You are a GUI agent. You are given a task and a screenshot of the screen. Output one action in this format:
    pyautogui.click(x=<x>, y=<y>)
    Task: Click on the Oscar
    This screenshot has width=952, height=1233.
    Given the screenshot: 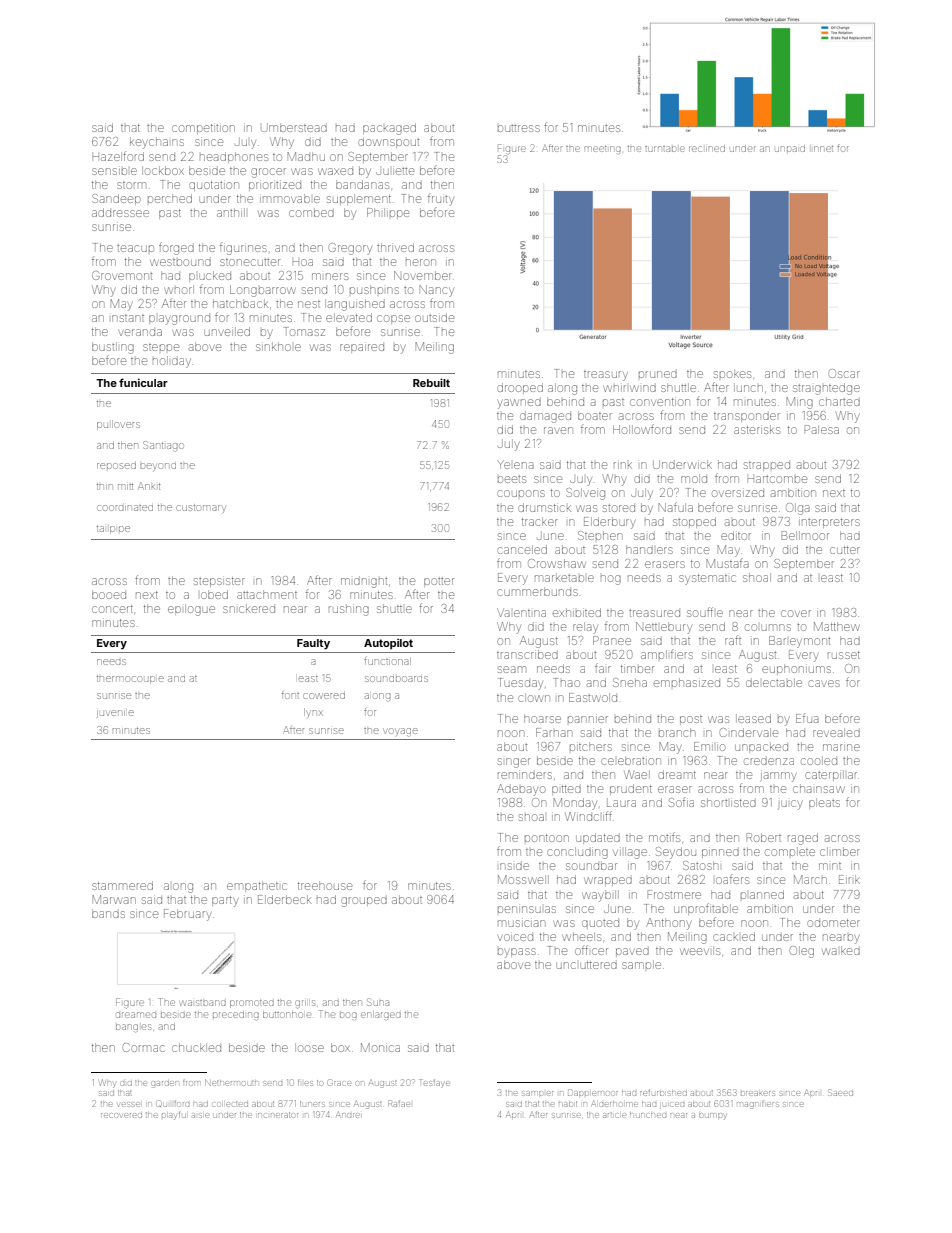 What is the action you would take?
    pyautogui.click(x=844, y=373)
